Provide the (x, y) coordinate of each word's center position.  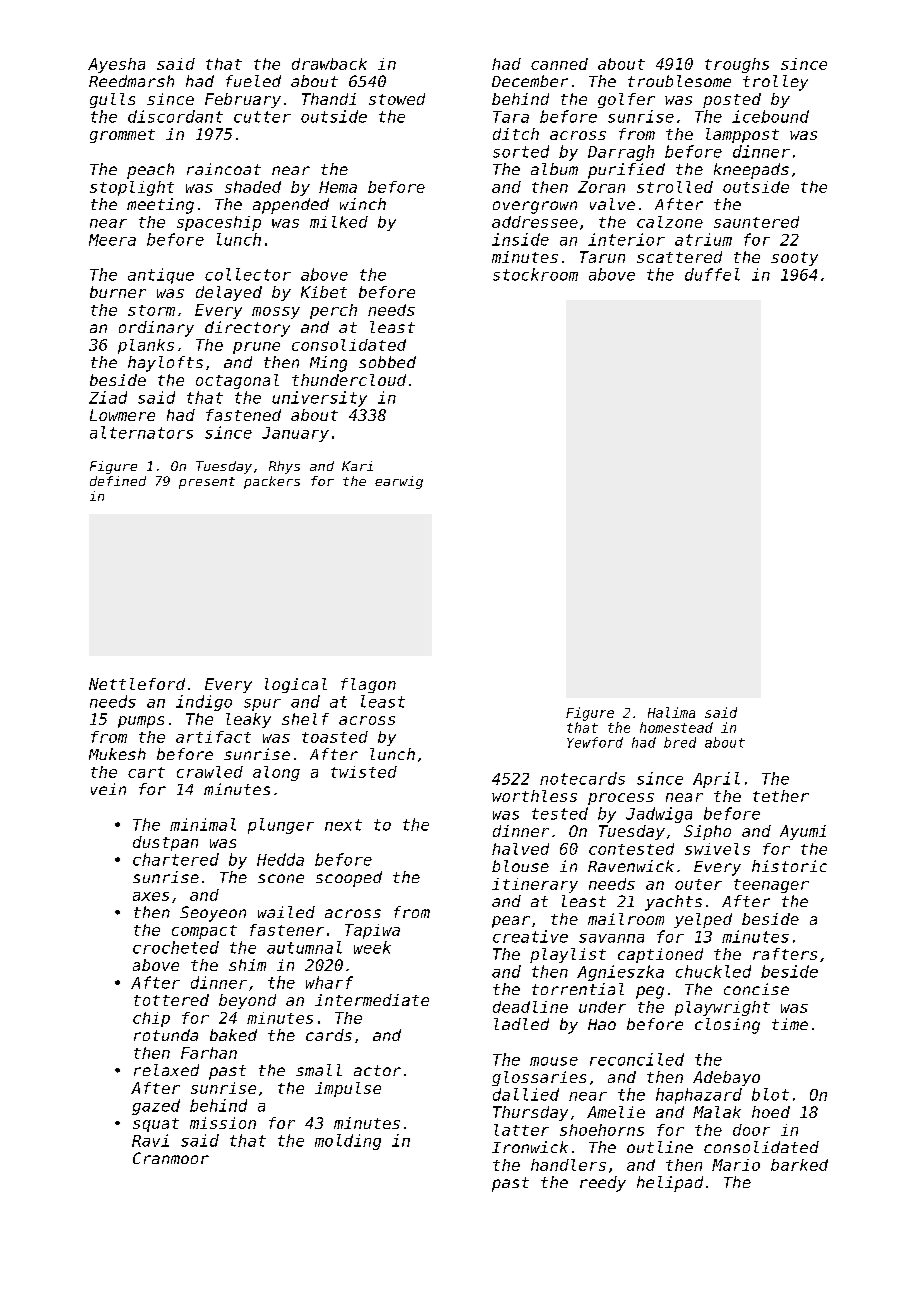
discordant (175, 116)
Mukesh (117, 754)
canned (559, 64)
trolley (775, 83)
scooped (349, 879)
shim (247, 965)
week (372, 947)
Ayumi (803, 832)
